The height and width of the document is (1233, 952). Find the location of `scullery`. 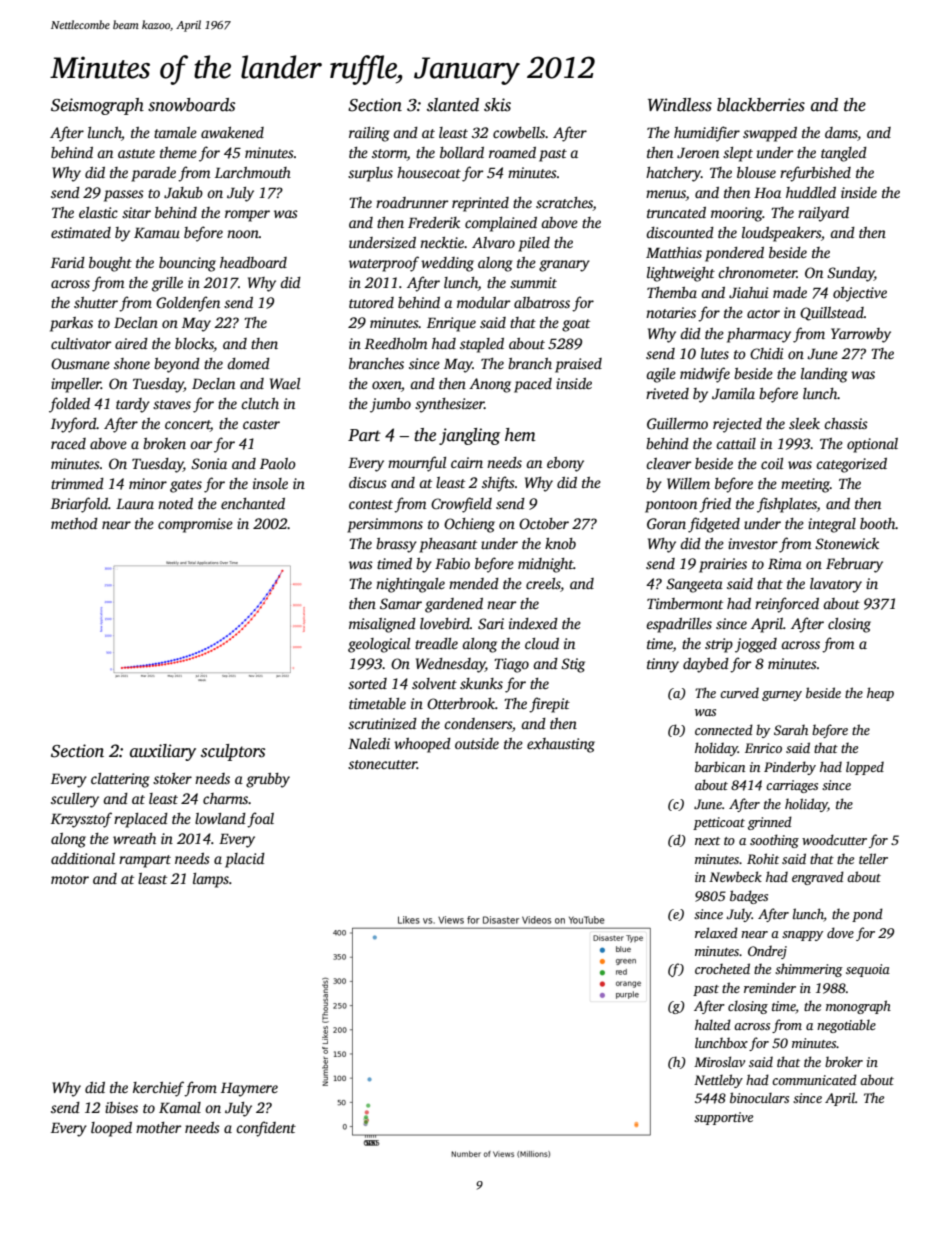

scullery is located at coordinates (75, 800).
